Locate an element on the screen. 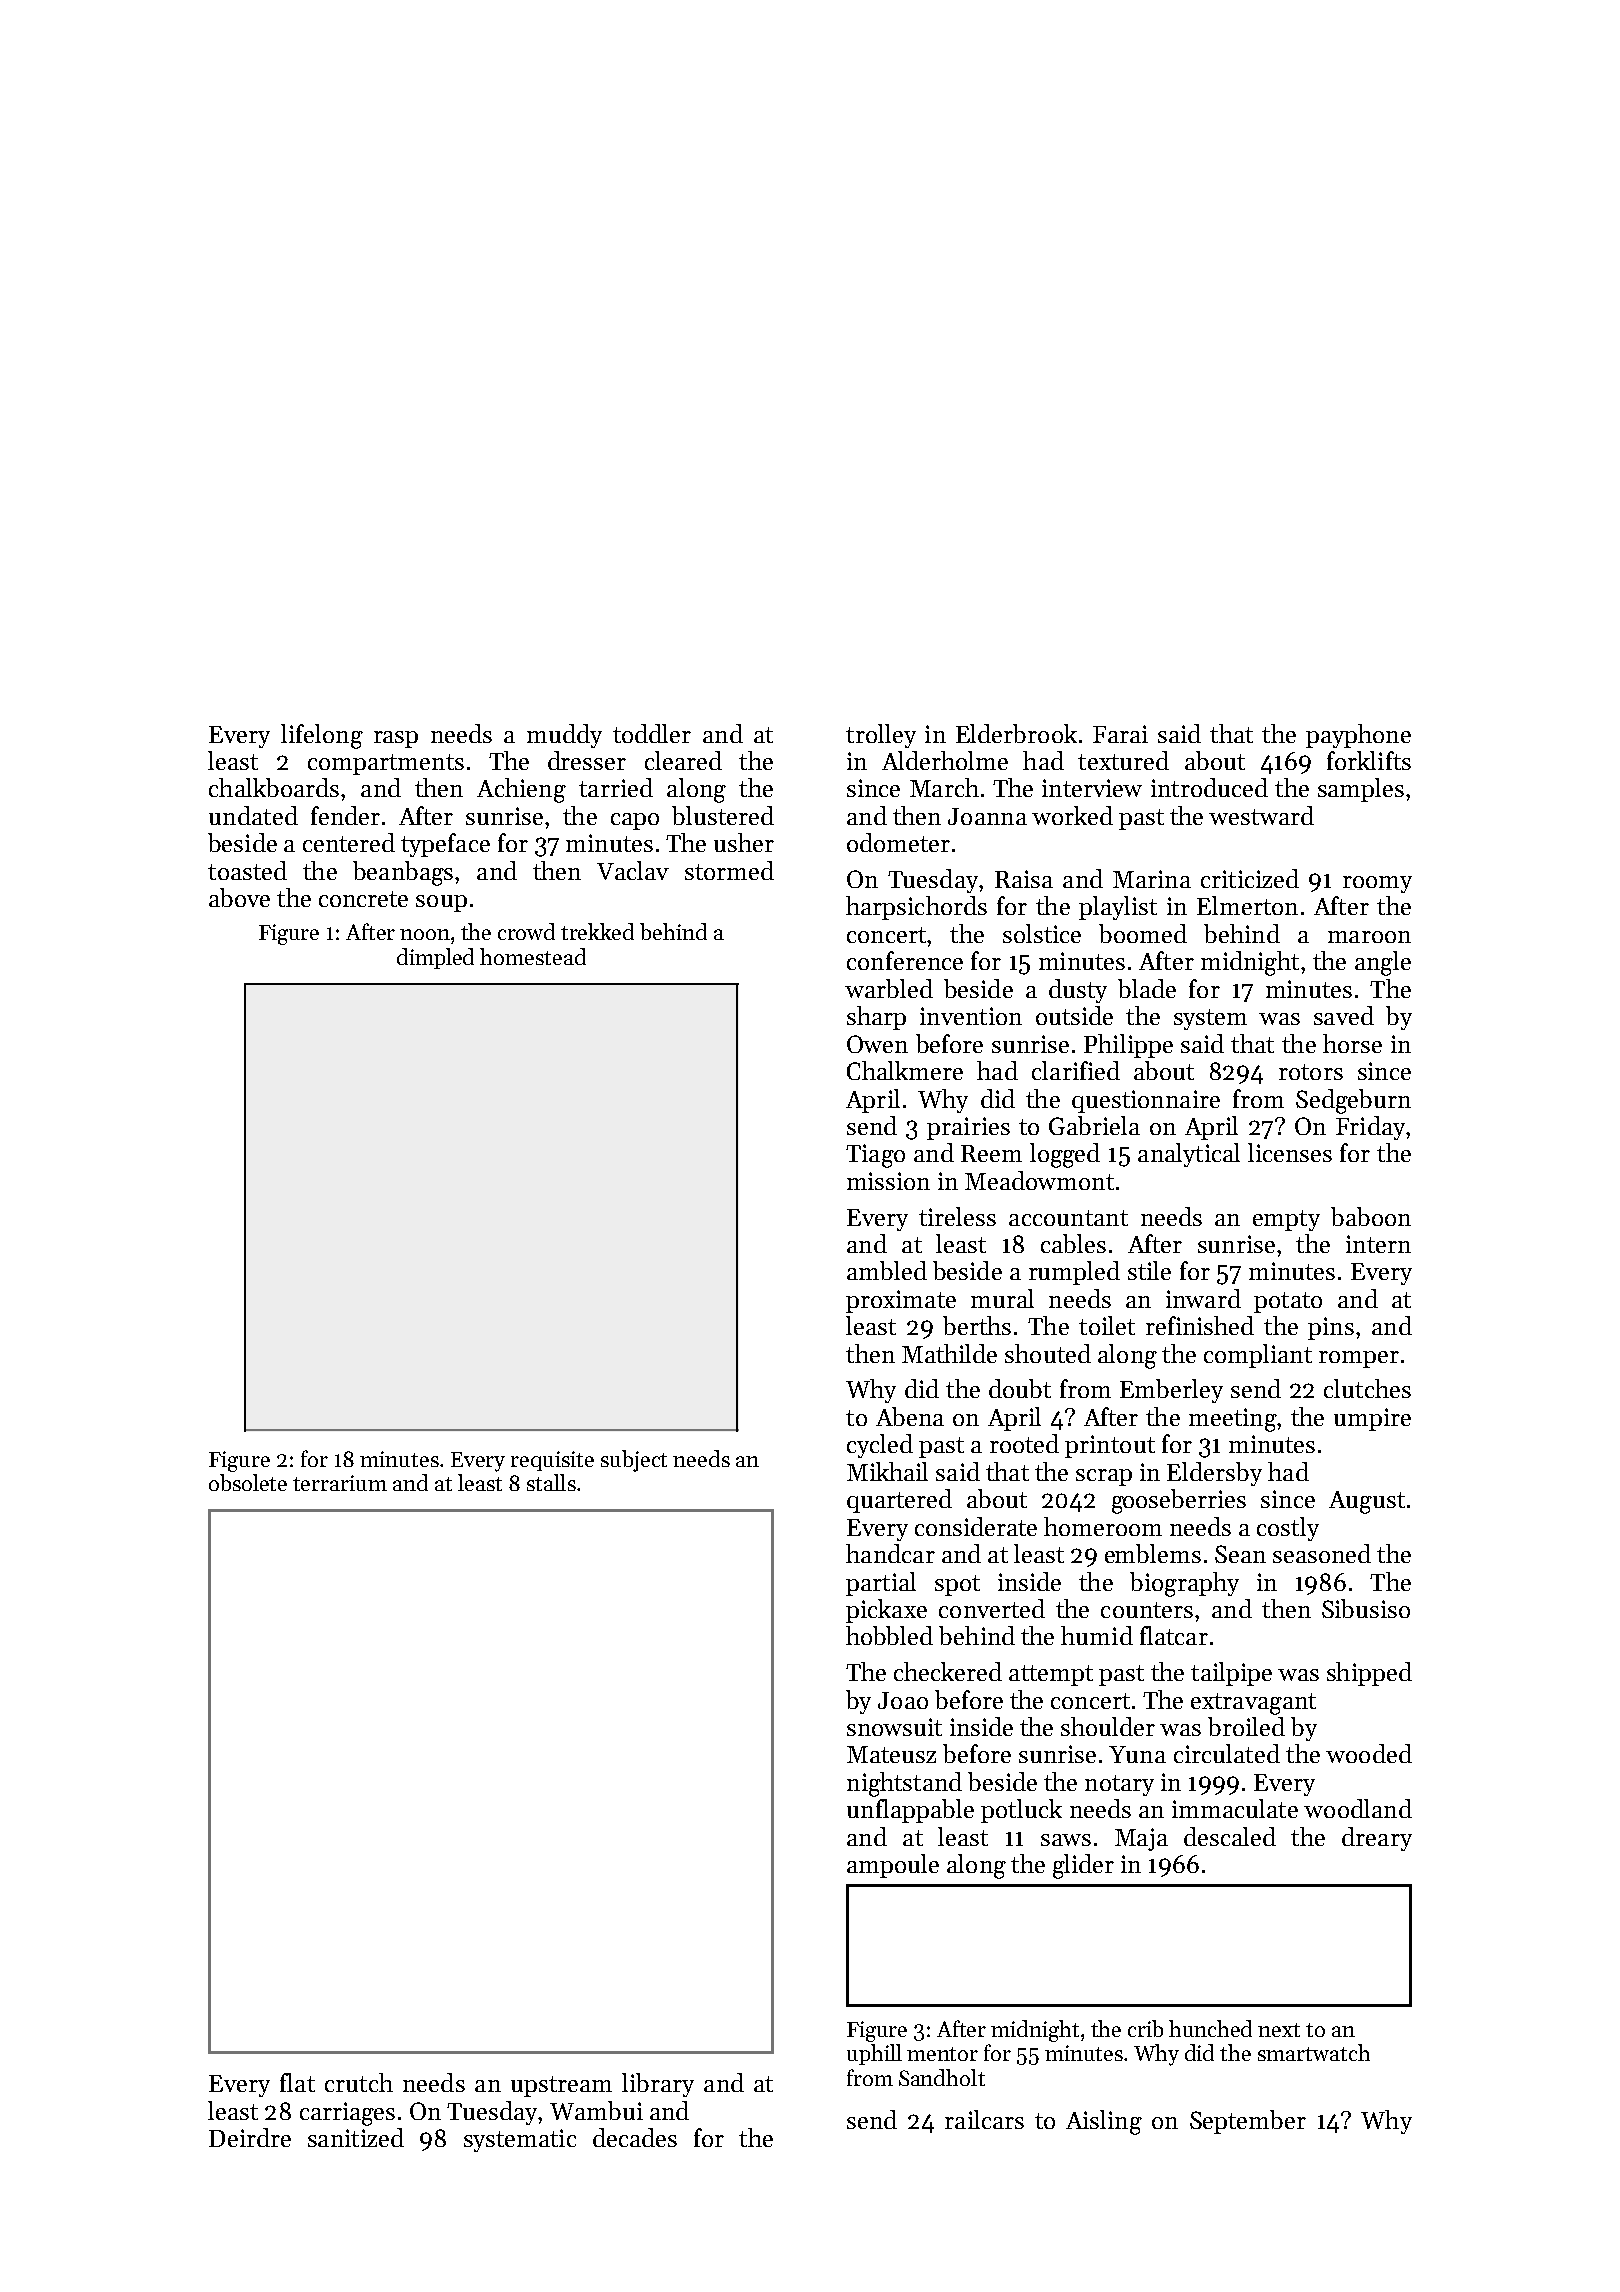 This screenshot has width=1620, height=2292. Philippe is located at coordinates (1128, 1046).
